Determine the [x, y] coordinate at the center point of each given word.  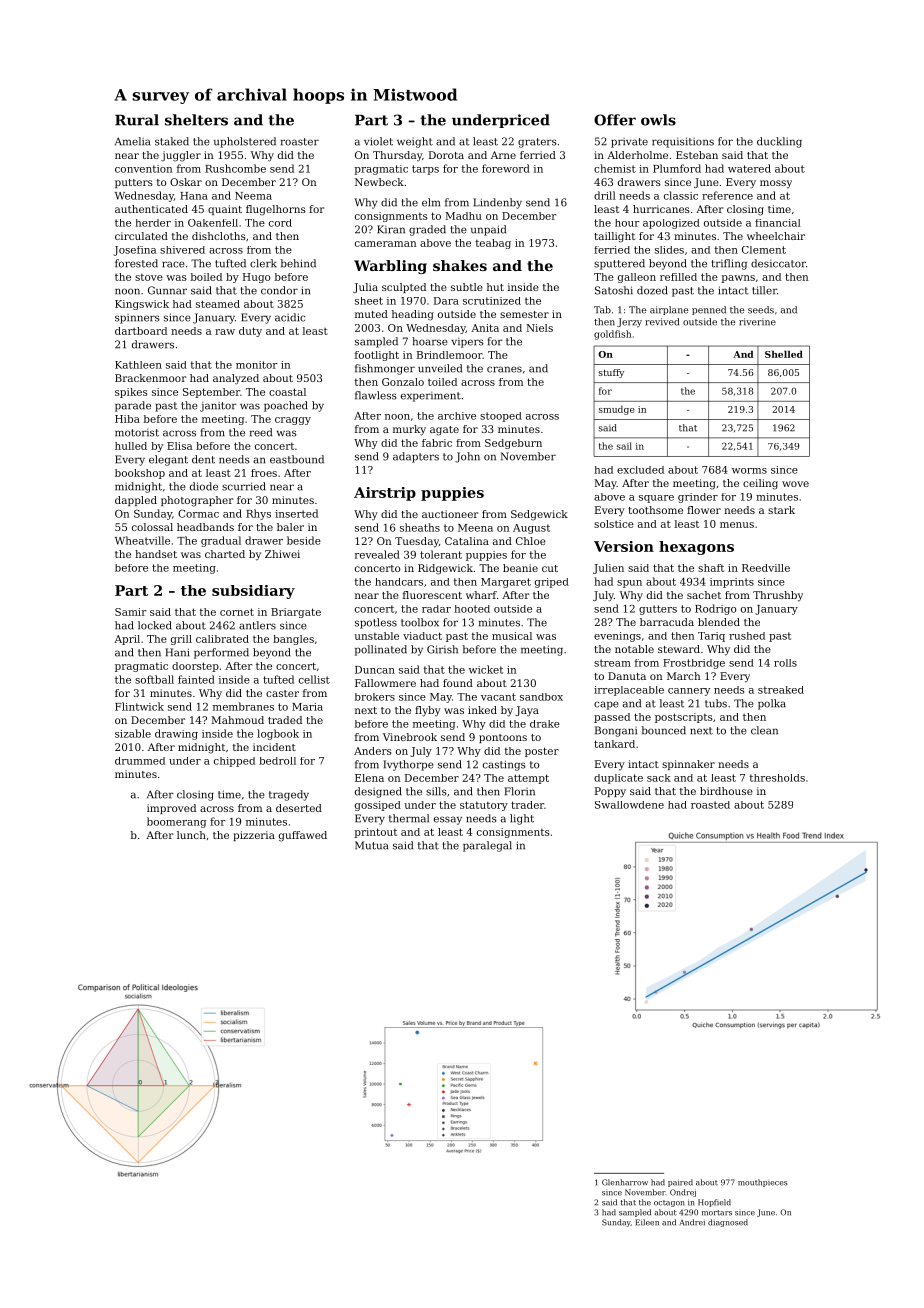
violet [378, 141]
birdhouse [726, 791]
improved [171, 809]
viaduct [422, 636]
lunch [191, 835]
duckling [779, 142]
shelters [196, 120]
